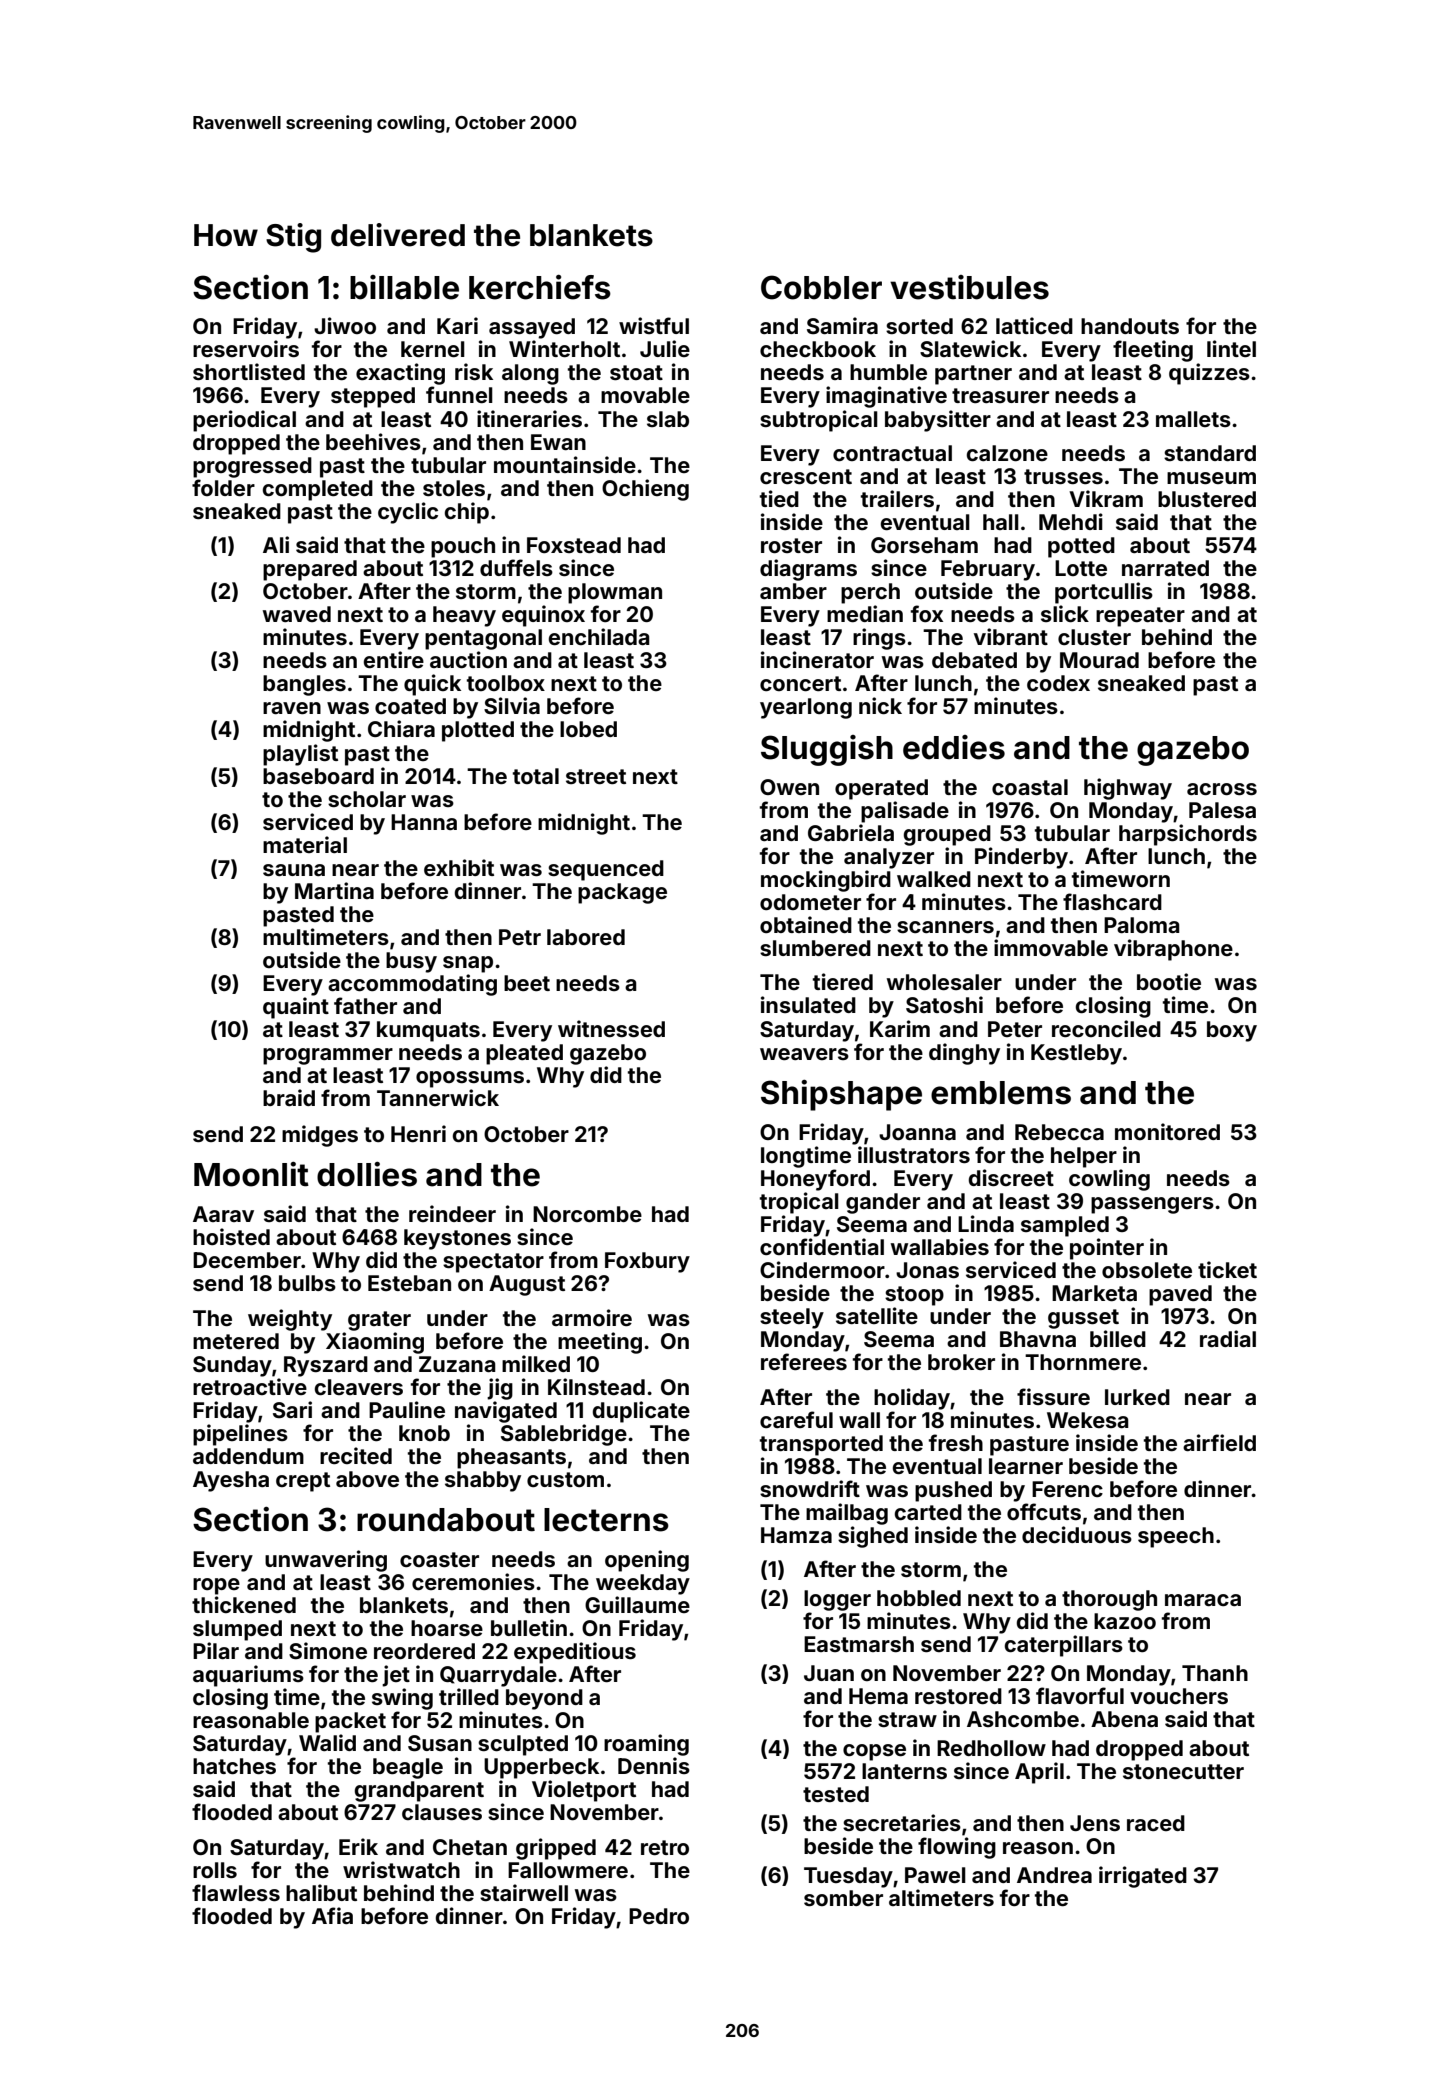 Image resolution: width=1450 pixels, height=2100 pixels. Describe the element at coordinates (565, 1479) in the screenshot. I see `custom` at that location.
